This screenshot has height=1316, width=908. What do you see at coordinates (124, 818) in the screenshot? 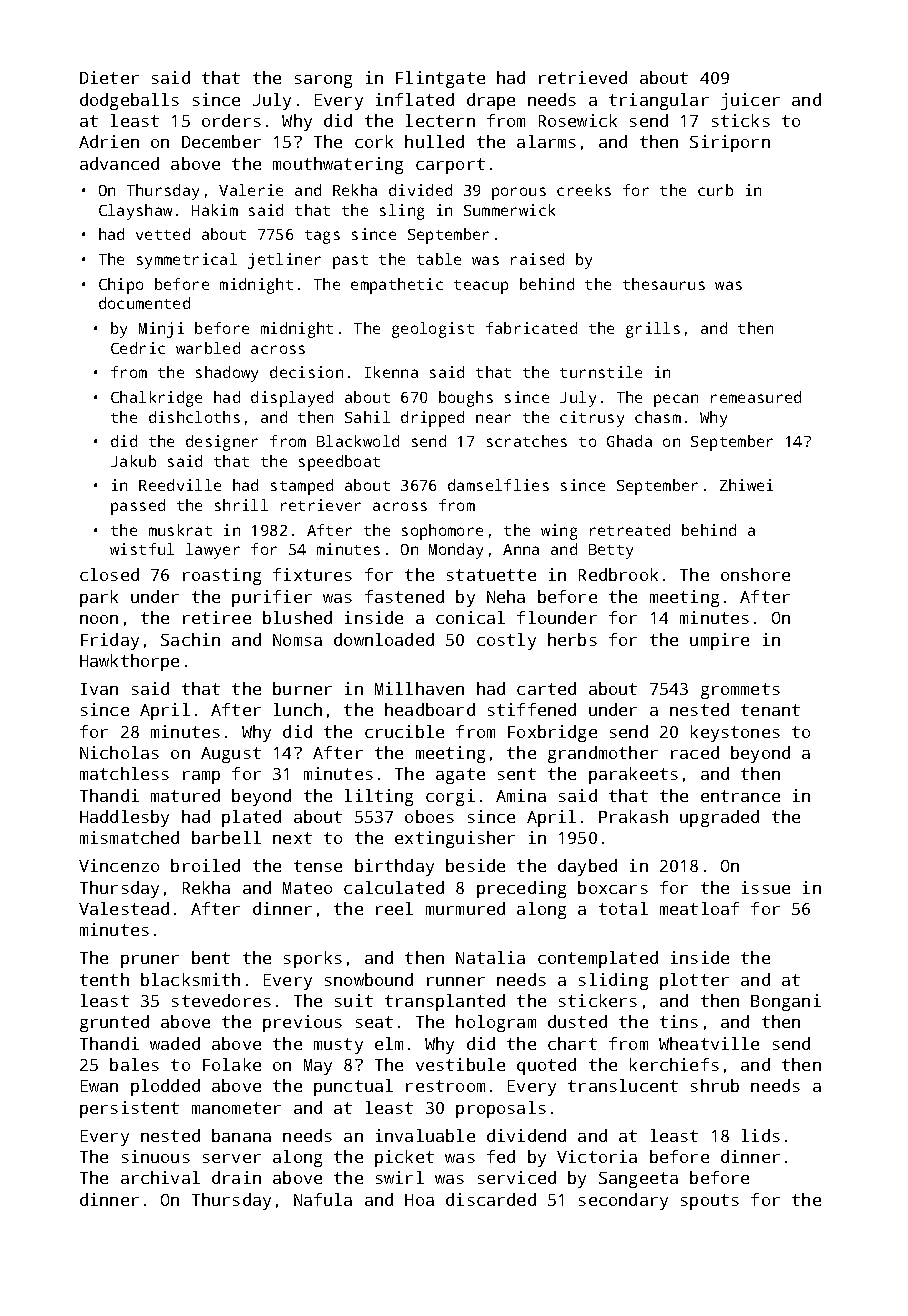
I see `Haddlesby` at bounding box center [124, 818].
